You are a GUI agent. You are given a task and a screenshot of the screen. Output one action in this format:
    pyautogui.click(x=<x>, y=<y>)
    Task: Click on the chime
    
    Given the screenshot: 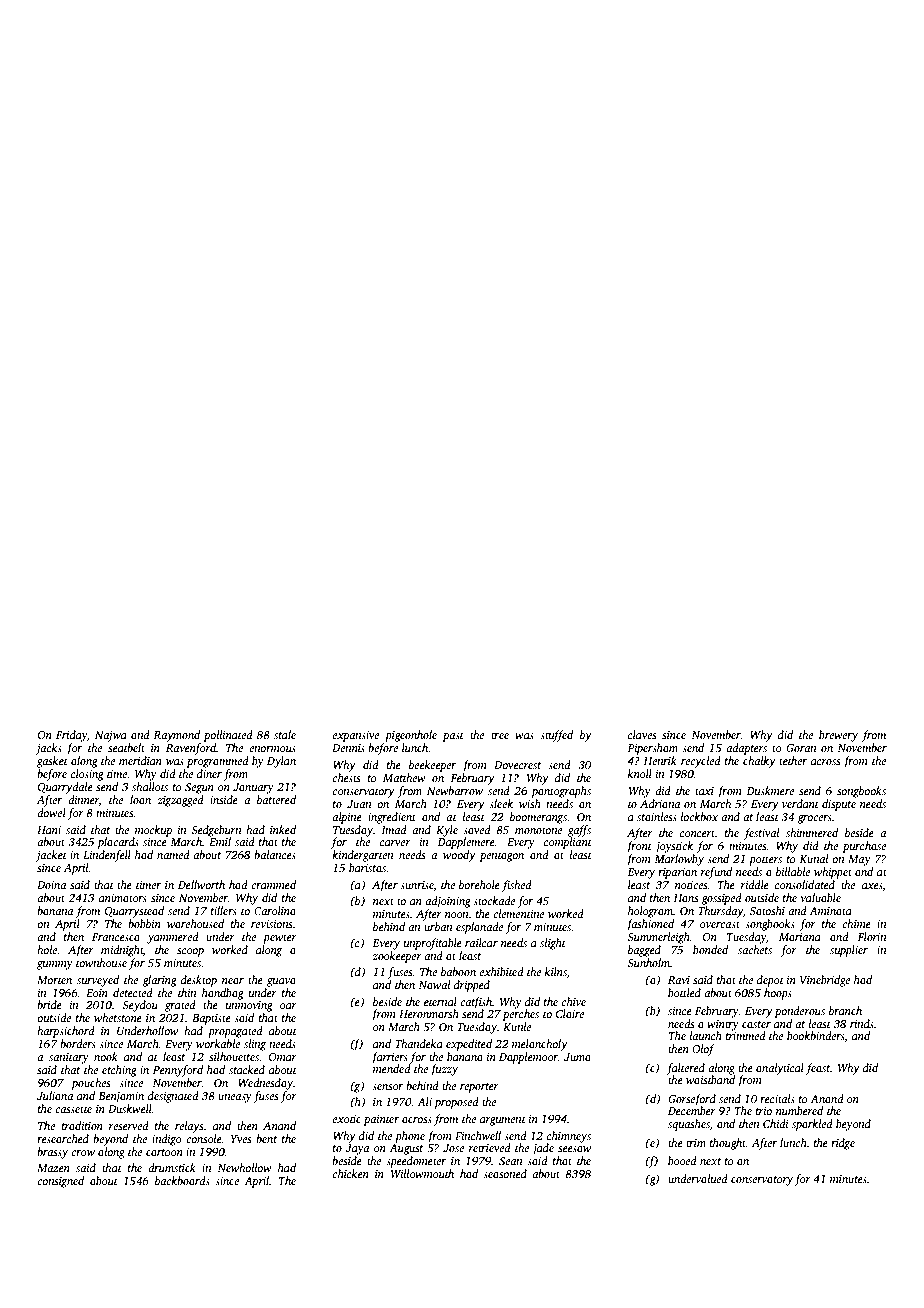 What is the action you would take?
    pyautogui.click(x=856, y=923)
